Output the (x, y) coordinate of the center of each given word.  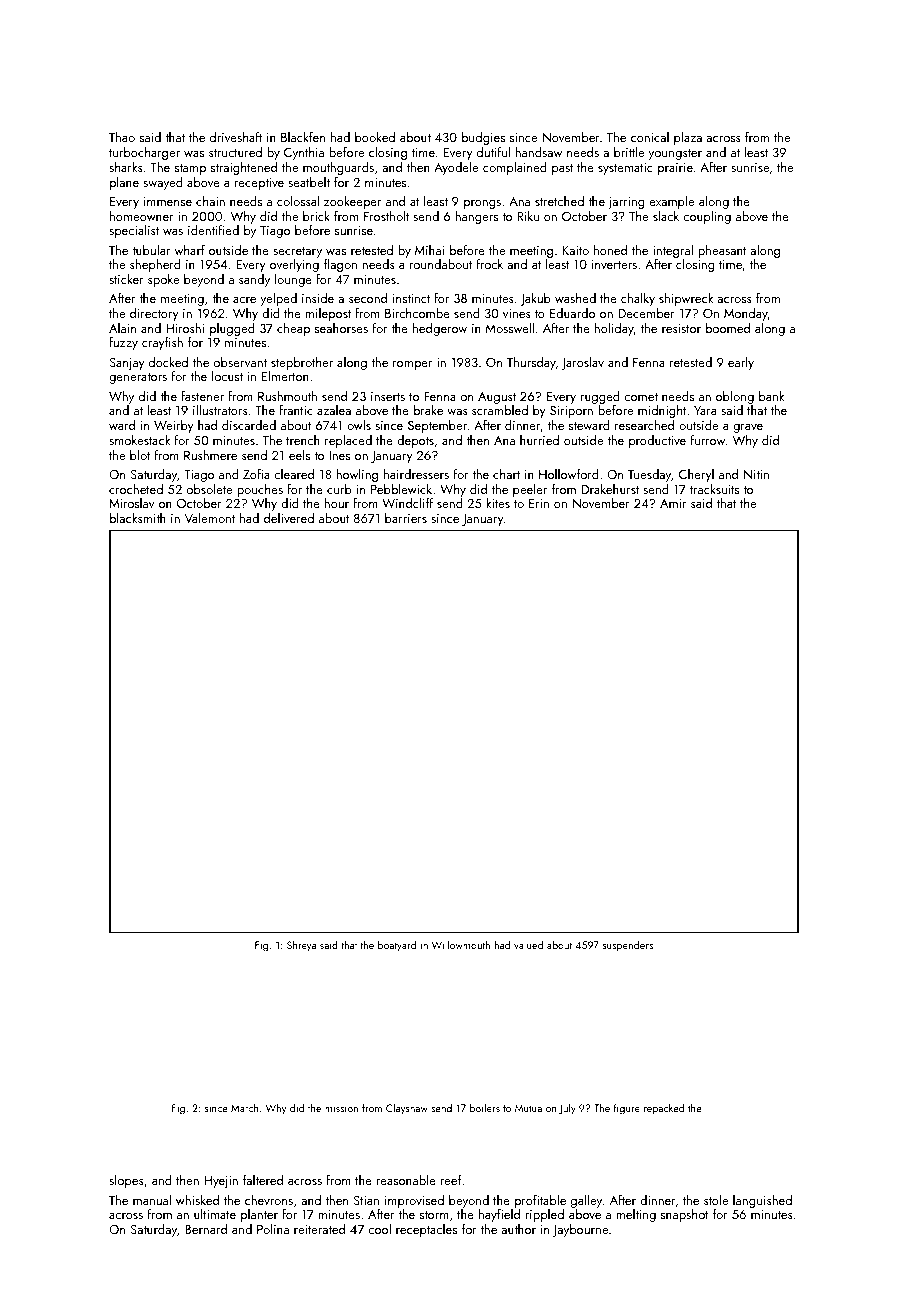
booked (375, 137)
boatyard (397, 945)
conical (650, 137)
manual (152, 1200)
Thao (122, 137)
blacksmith (138, 518)
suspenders (628, 946)
